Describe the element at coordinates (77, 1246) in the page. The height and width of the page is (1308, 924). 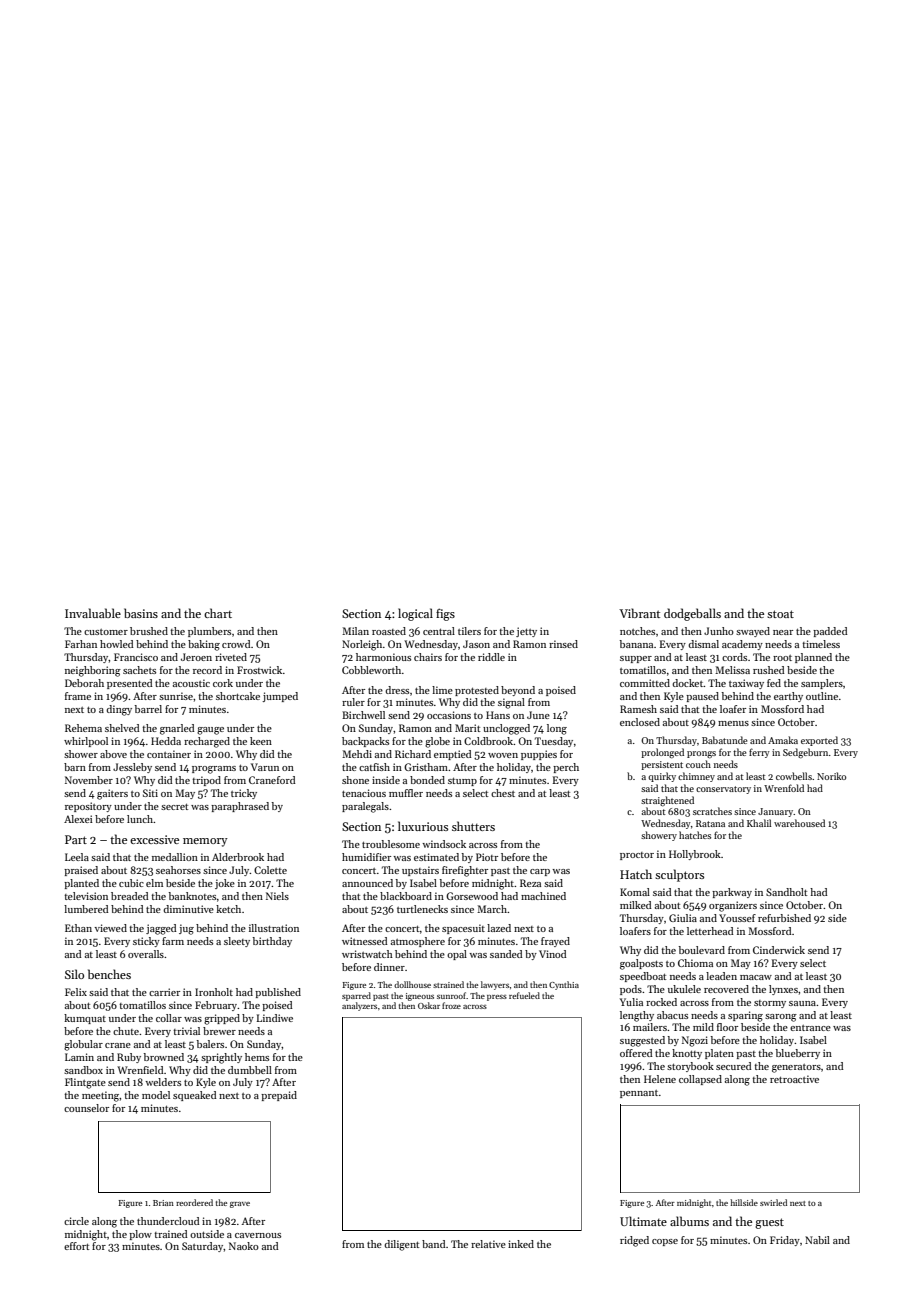
I see `effort` at that location.
